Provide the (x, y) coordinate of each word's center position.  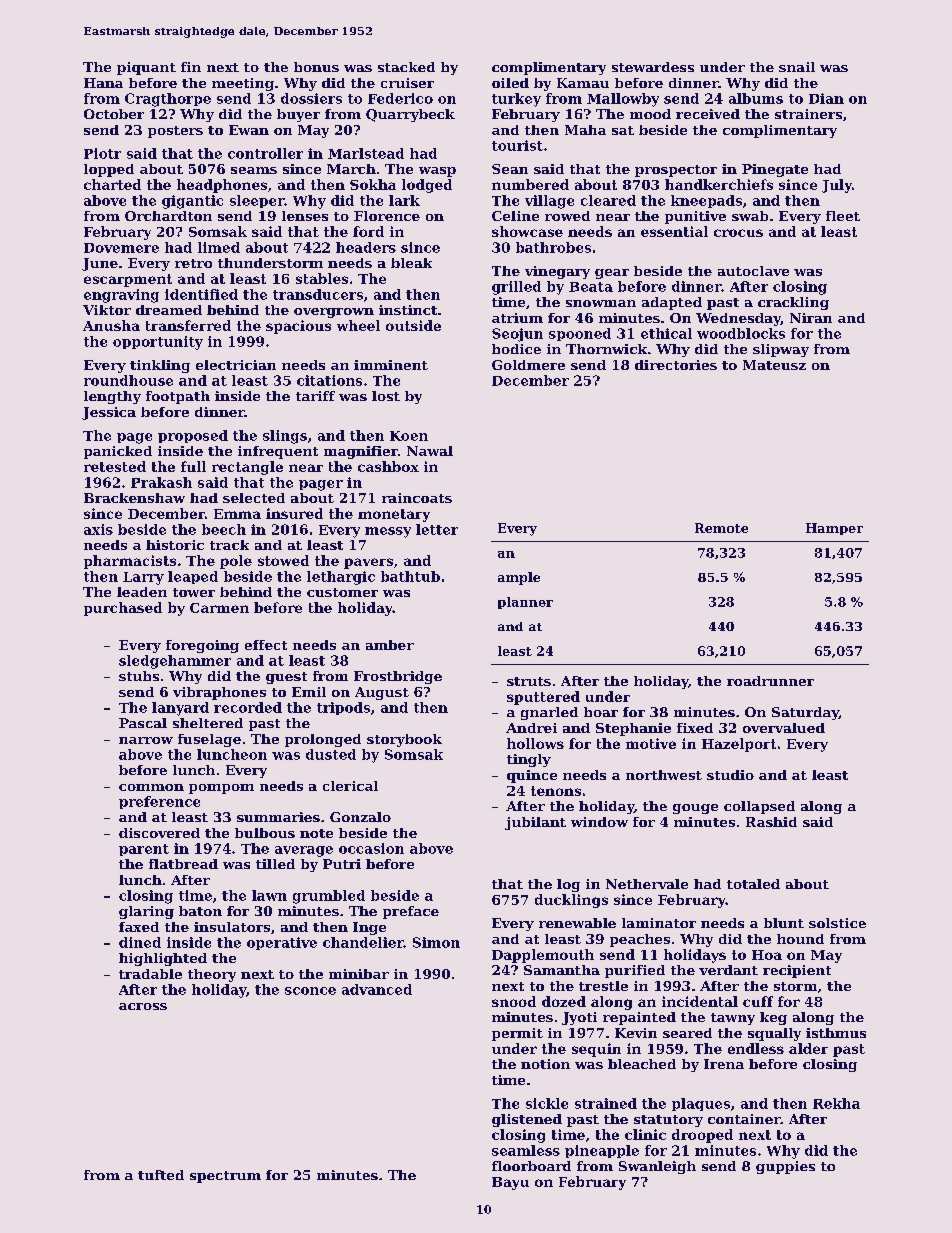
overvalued (784, 728)
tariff (315, 396)
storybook (404, 740)
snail (797, 67)
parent (144, 850)
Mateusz (774, 365)
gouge (695, 809)
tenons (556, 791)
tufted (161, 1175)
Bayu (510, 1183)
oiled (510, 83)
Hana (103, 83)
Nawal (430, 451)
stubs (139, 676)
